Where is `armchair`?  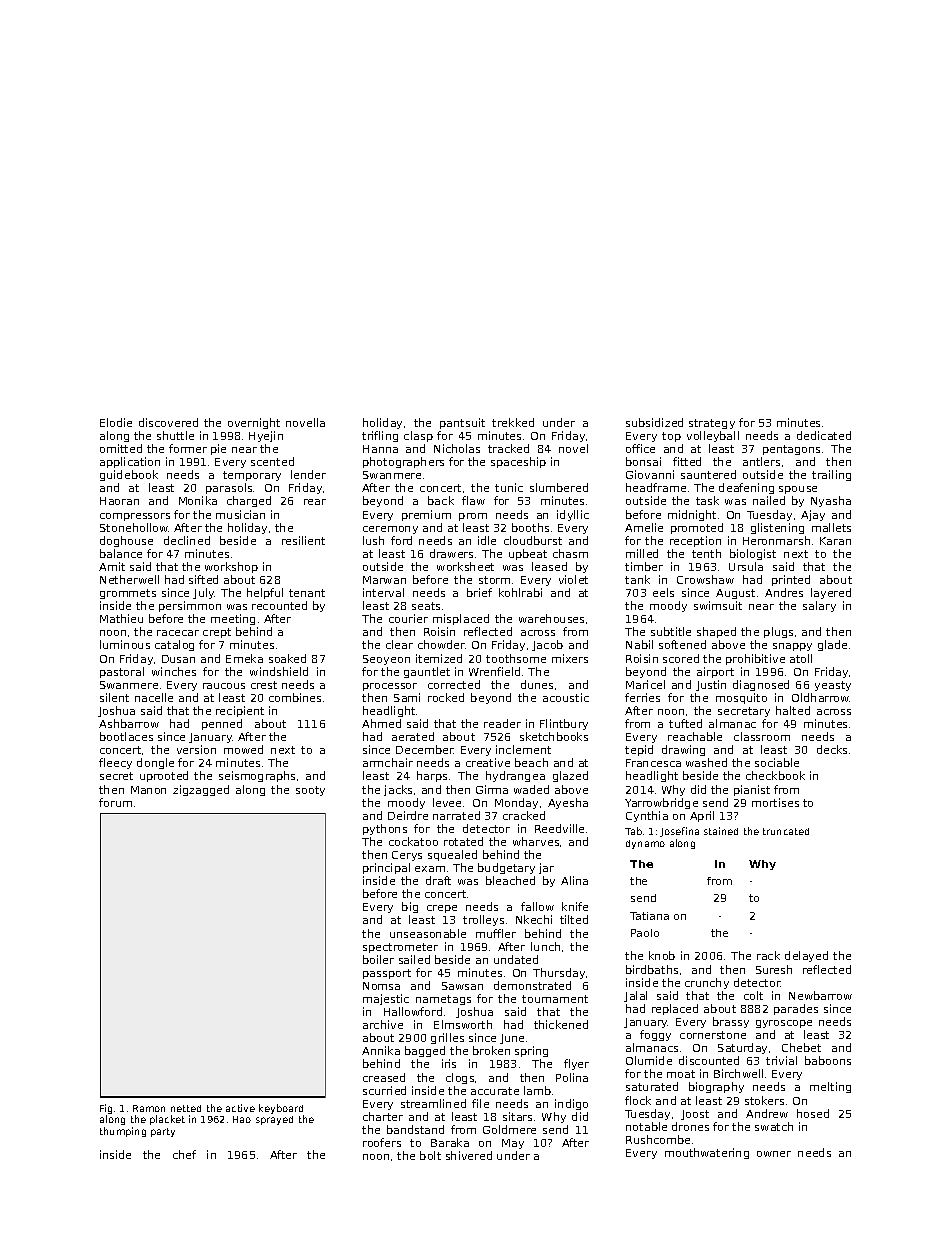 armchair is located at coordinates (388, 762).
